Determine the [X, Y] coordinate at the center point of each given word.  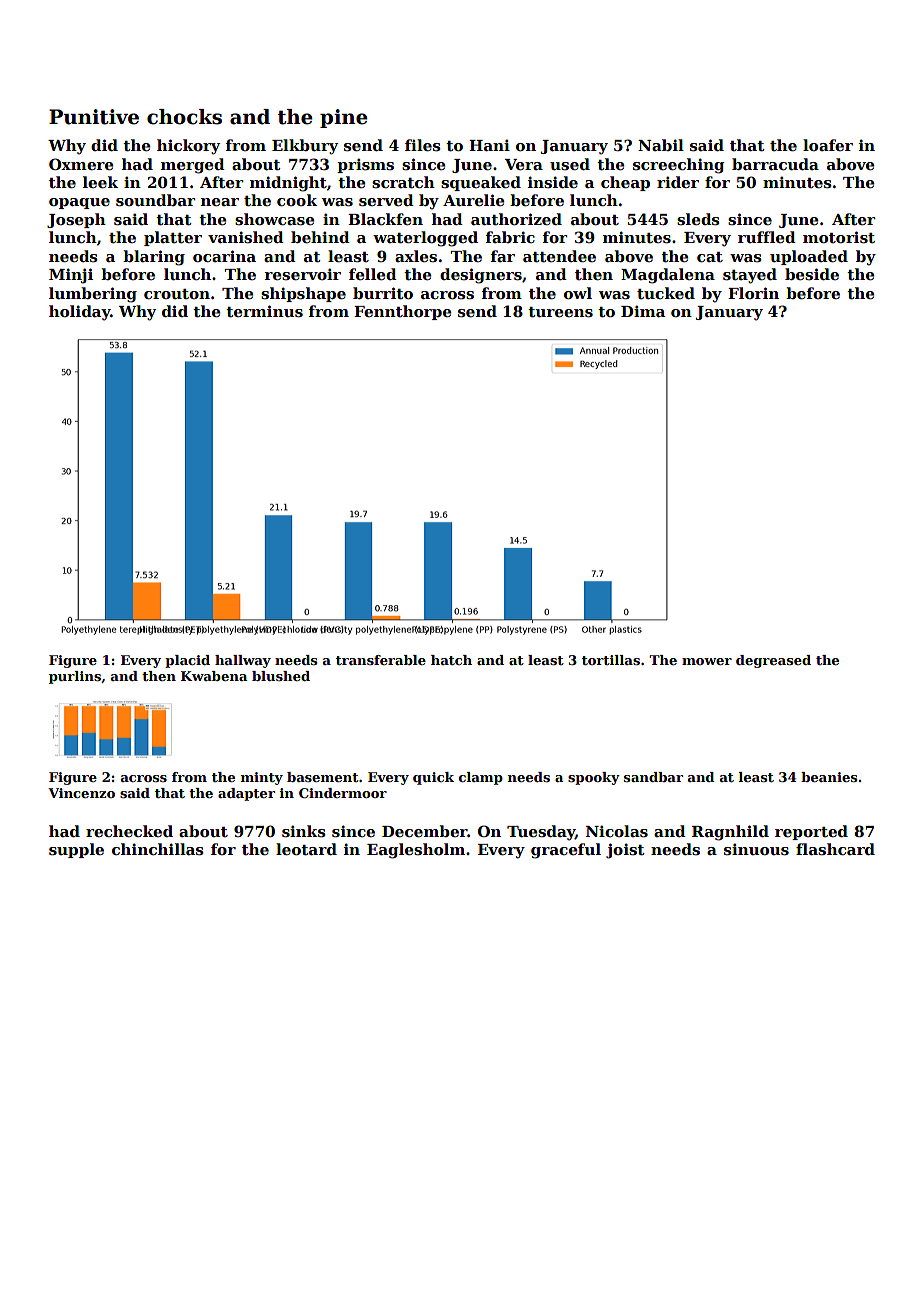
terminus [264, 311]
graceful [566, 851]
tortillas [611, 660]
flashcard [835, 849]
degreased [773, 661]
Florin [753, 293]
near [220, 202]
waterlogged [425, 239]
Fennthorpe [403, 312]
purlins [75, 677]
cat [710, 257]
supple [76, 850]
